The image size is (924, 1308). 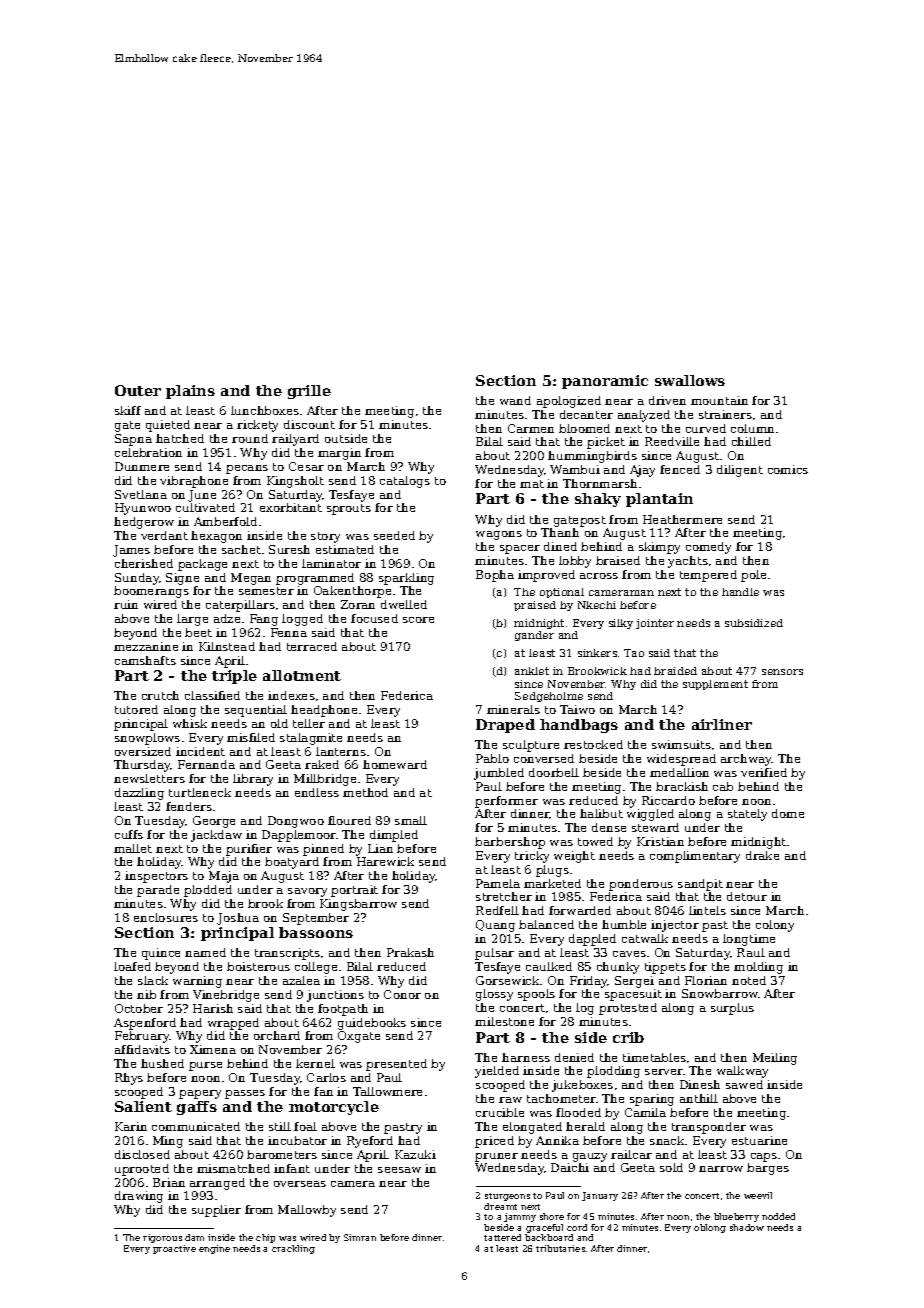 I want to click on camshafts, so click(x=145, y=660).
